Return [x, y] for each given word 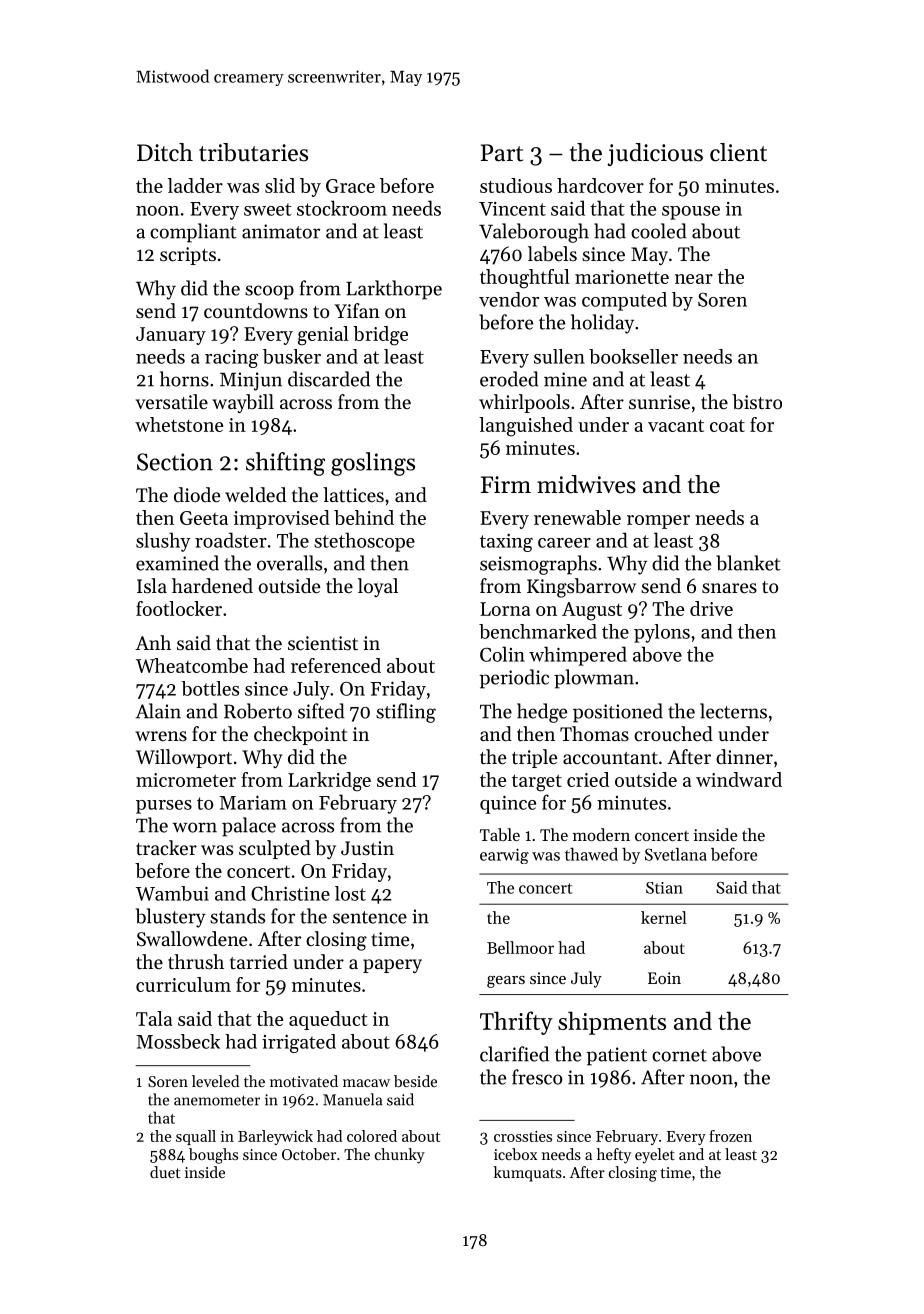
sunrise [659, 402]
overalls [289, 563]
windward [739, 779]
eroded [509, 379]
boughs [213, 1156]
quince [508, 805]
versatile [172, 402]
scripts [188, 256]
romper [658, 522]
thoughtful [525, 279]
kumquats [527, 1174]
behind [364, 517]
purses [164, 807]
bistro [757, 402]
